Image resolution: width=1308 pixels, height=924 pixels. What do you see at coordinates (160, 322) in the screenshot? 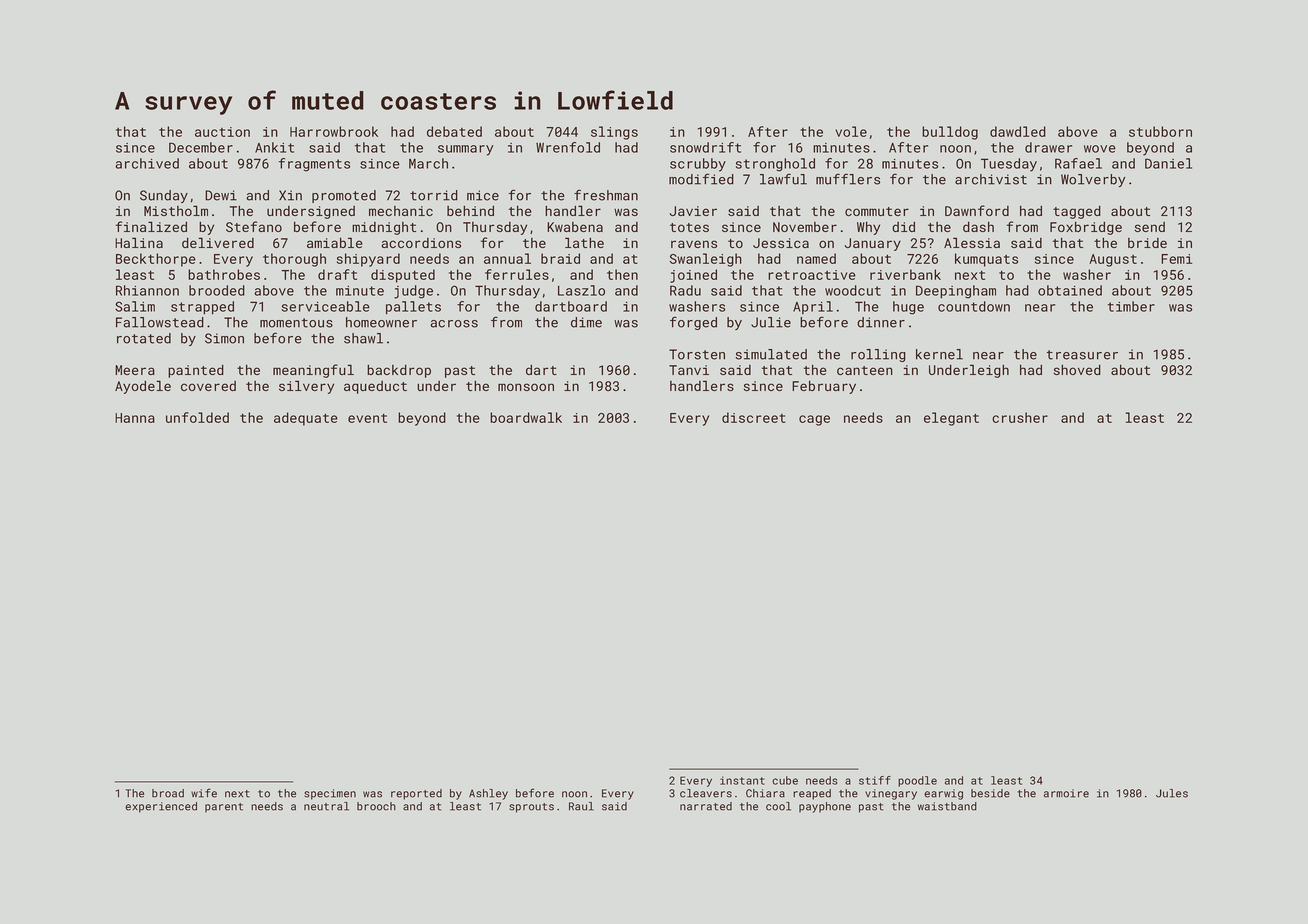
I see `Fallowstead` at bounding box center [160, 322].
